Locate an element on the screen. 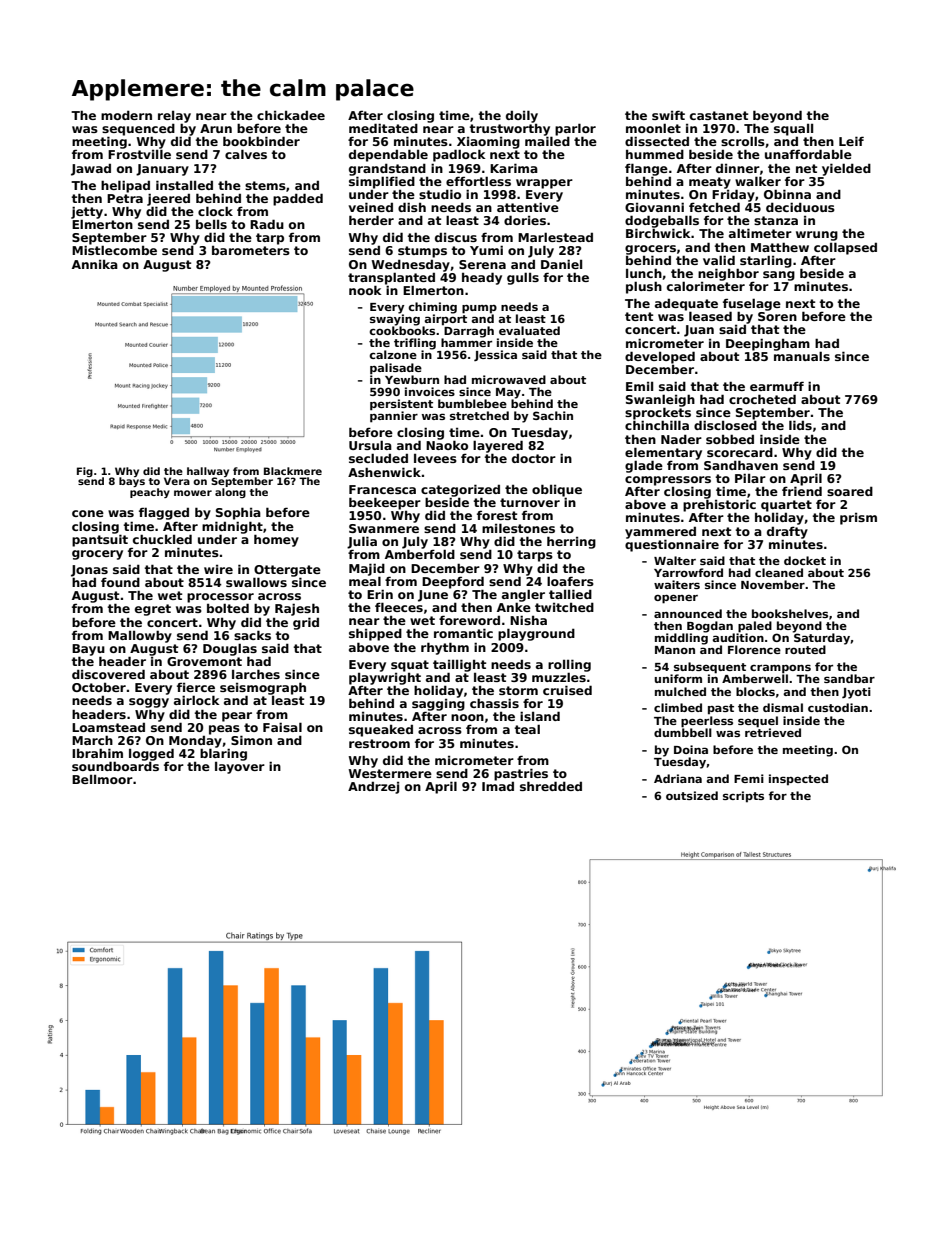 The image size is (952, 1233). collapsed is located at coordinates (845, 248).
